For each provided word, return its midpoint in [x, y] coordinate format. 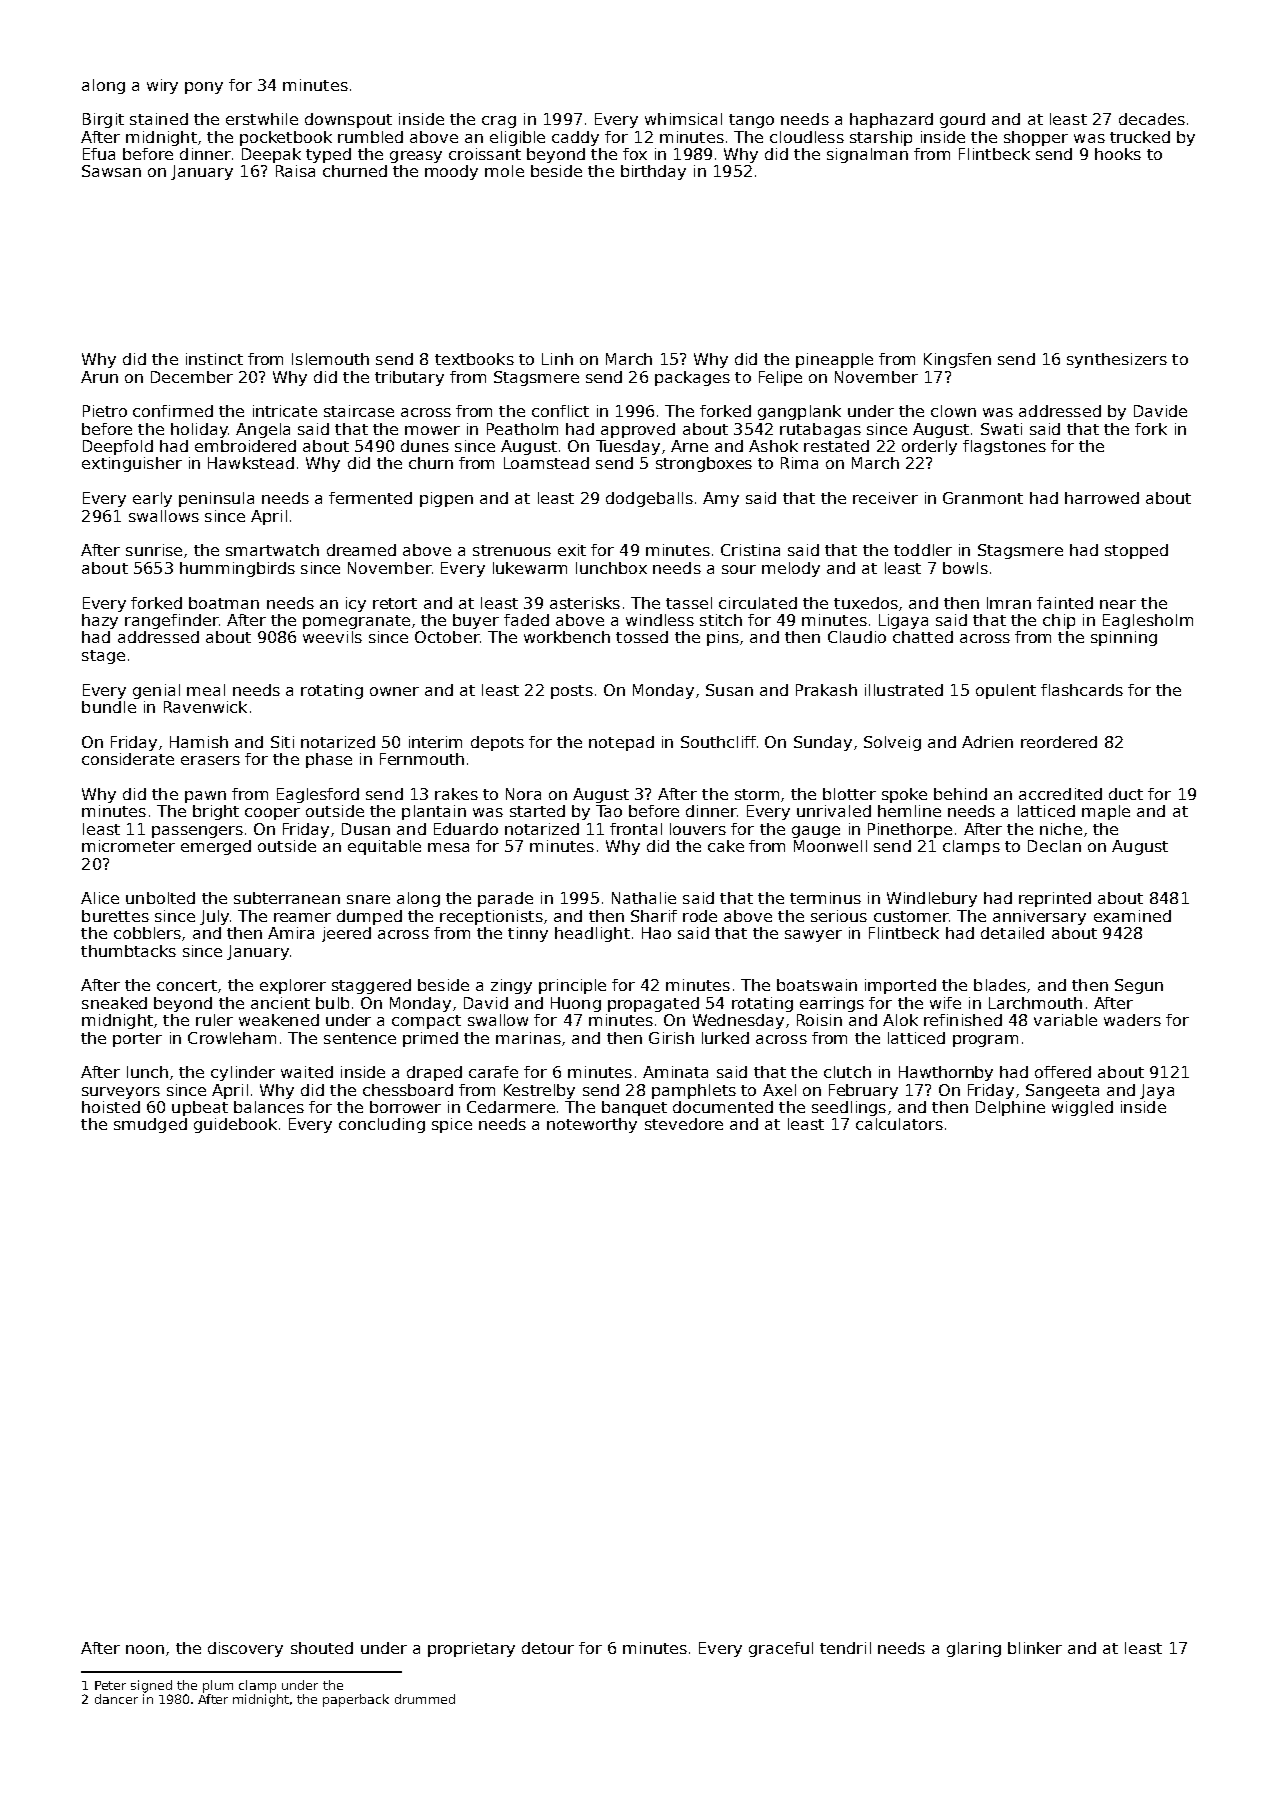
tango [751, 121]
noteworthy [592, 1125]
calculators [899, 1124]
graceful [781, 1649]
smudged [150, 1125]
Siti [282, 742]
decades [1152, 119]
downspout [348, 120]
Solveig [892, 743]
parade [505, 899]
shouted [322, 1648]
